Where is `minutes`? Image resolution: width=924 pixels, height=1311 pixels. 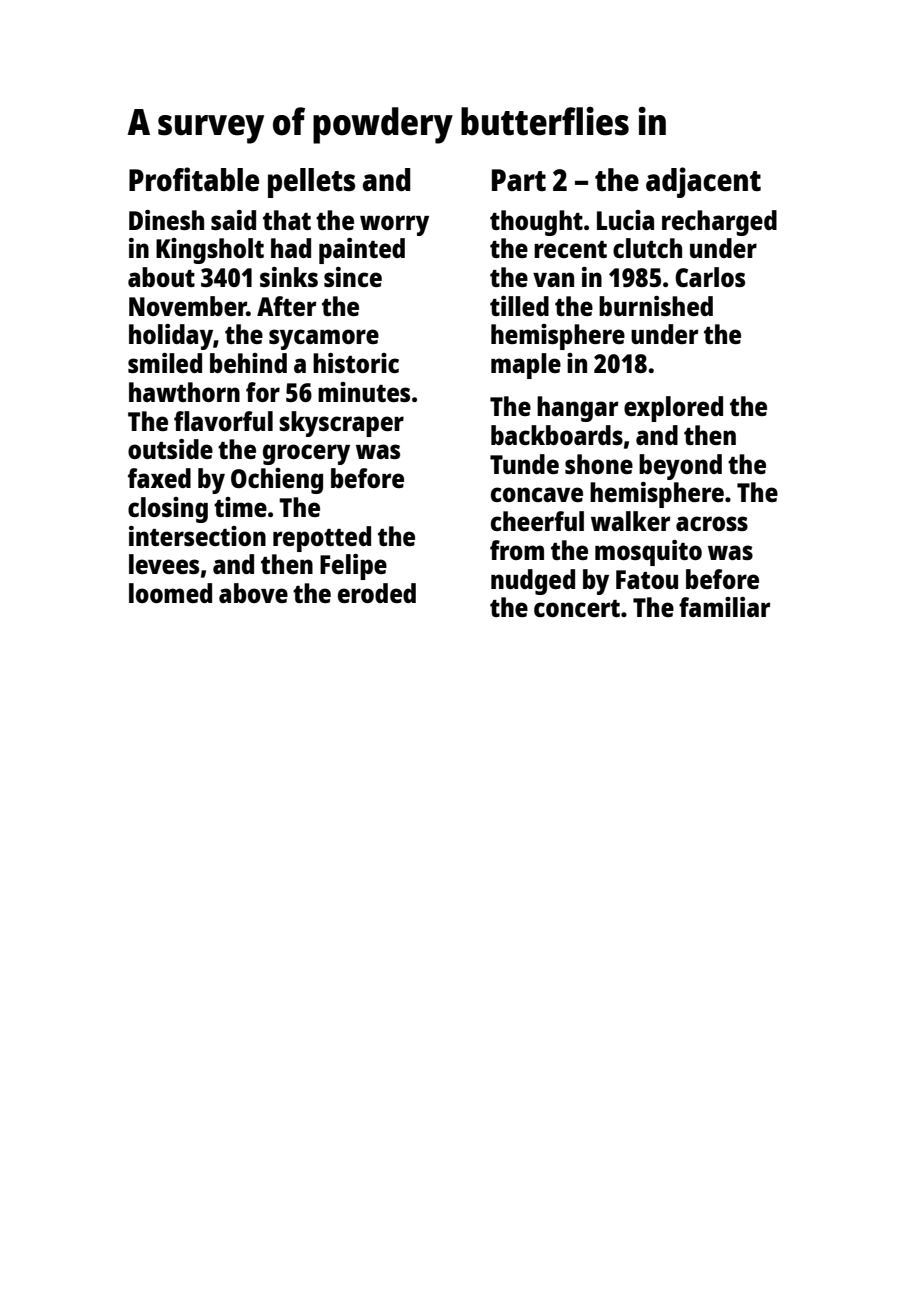 minutes is located at coordinates (364, 392).
